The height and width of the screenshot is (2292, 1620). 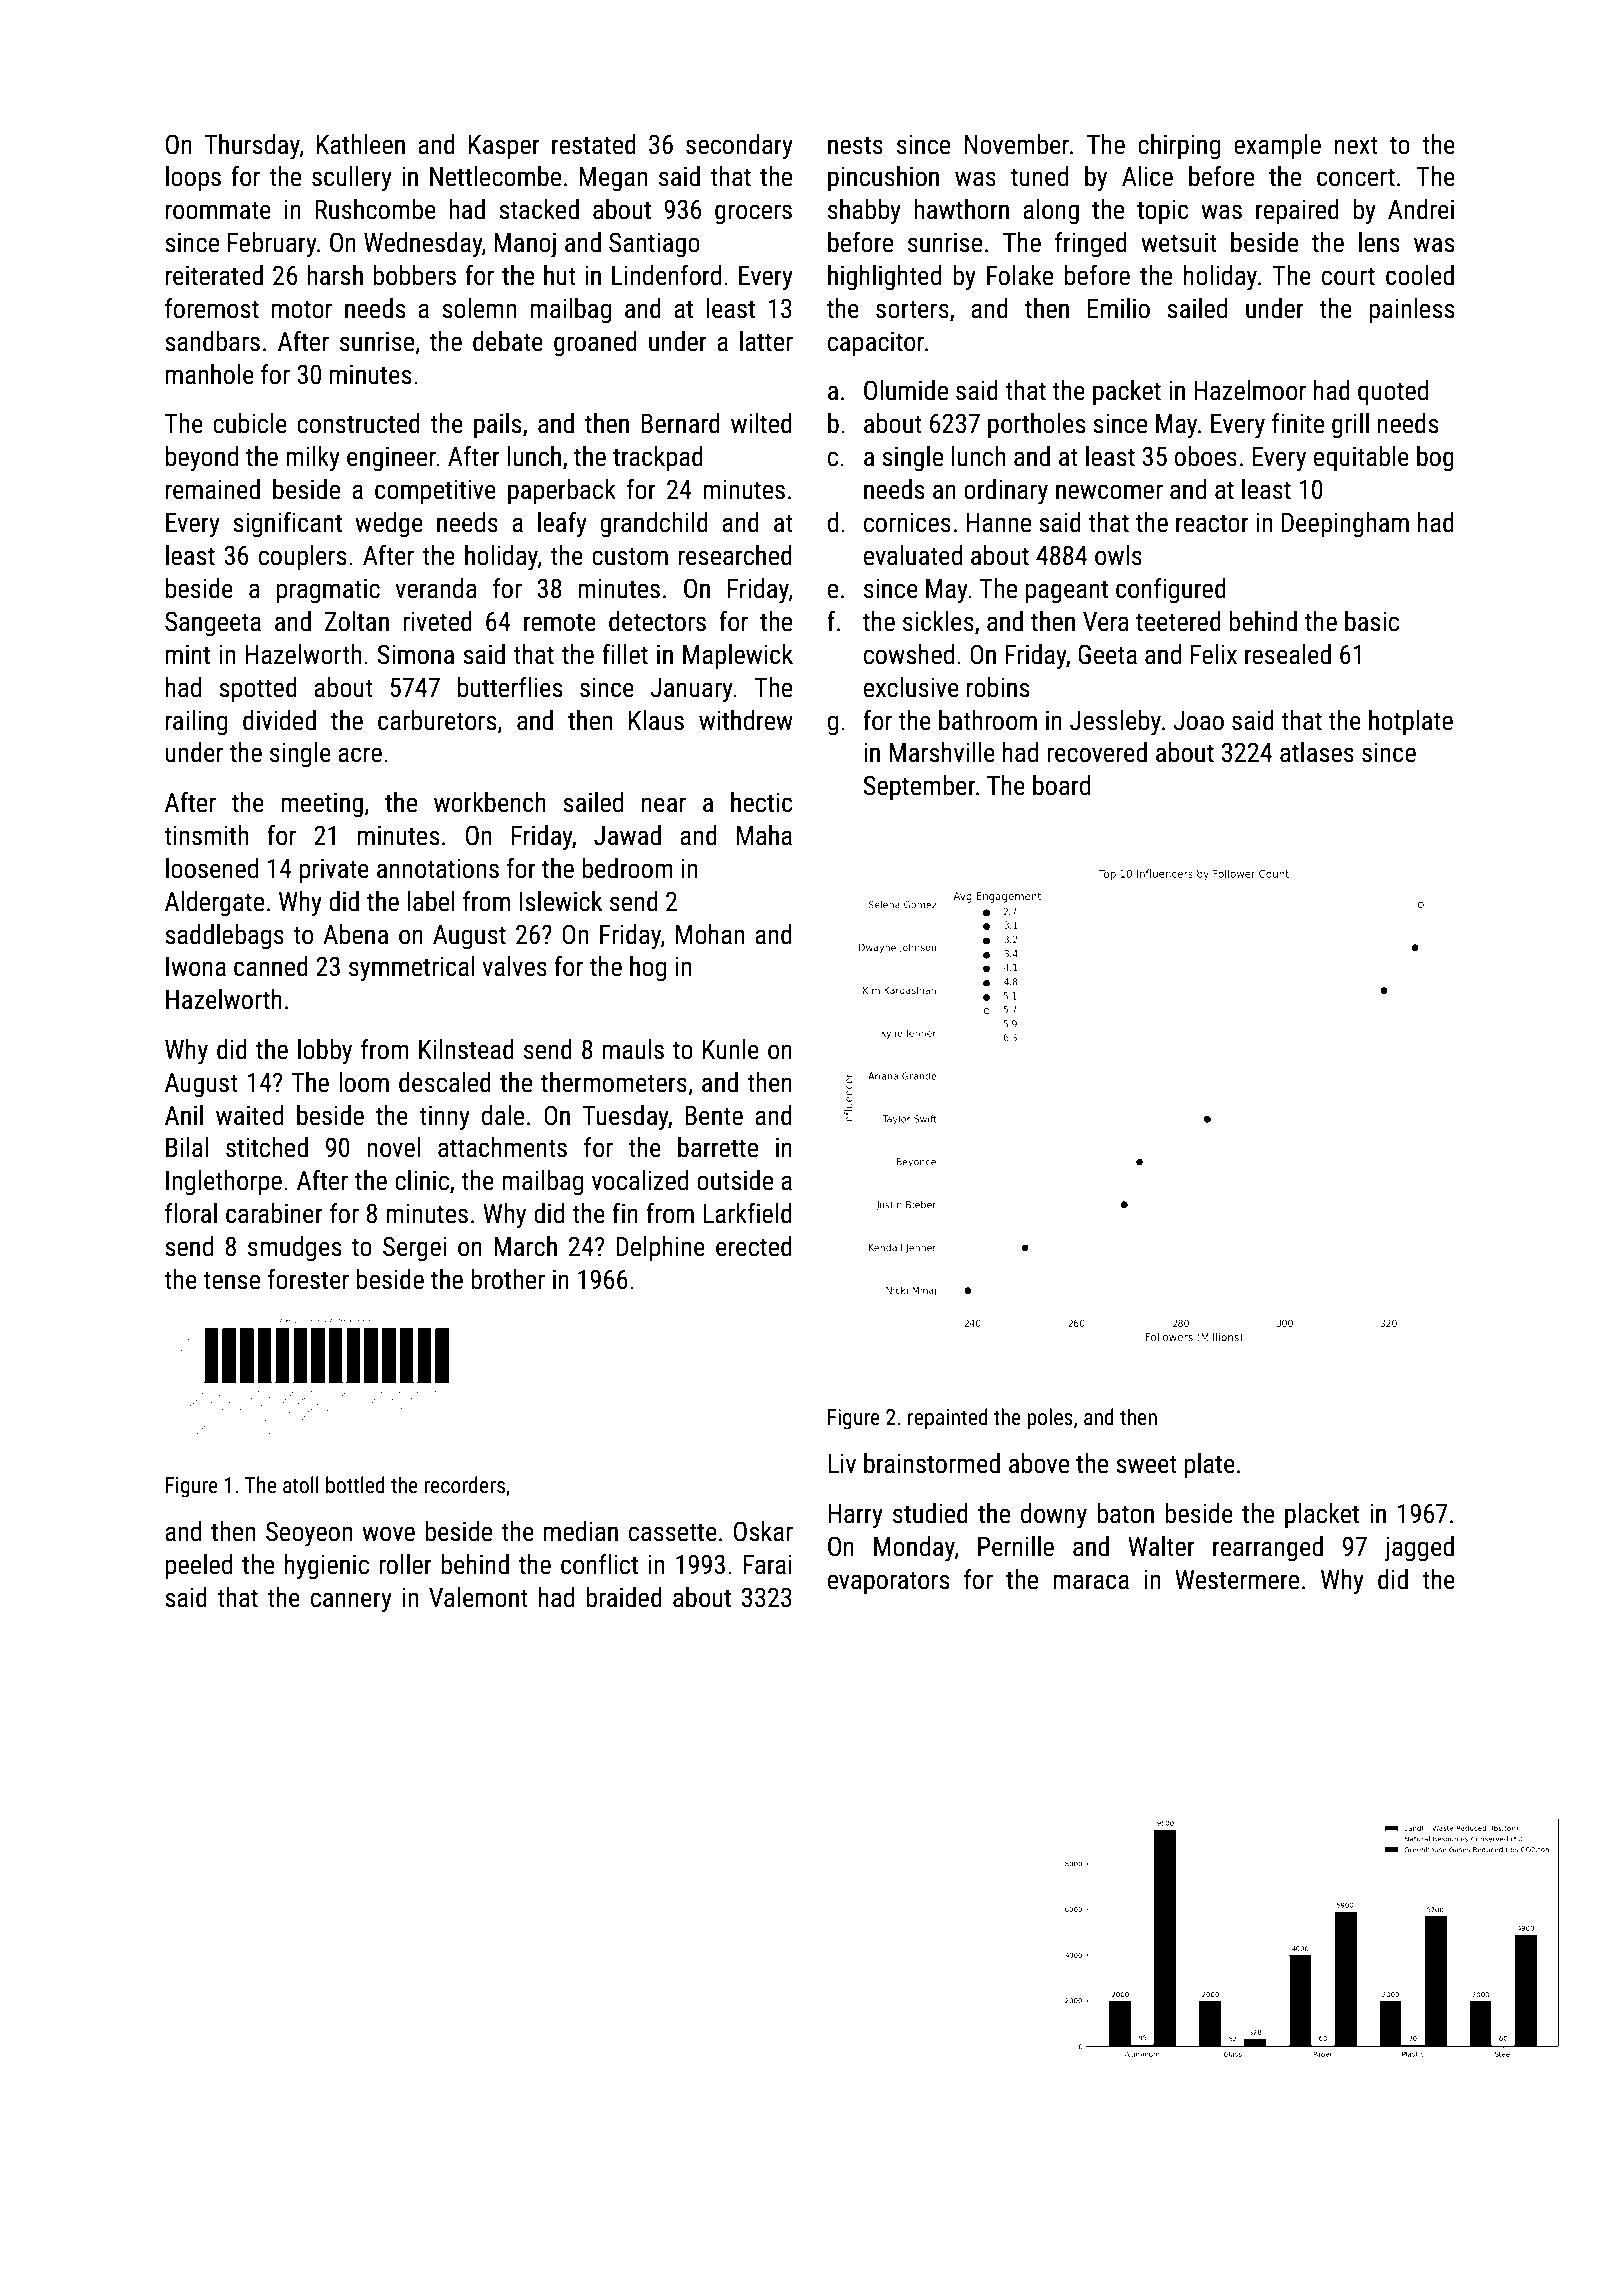 I want to click on Farai, so click(x=767, y=1565).
